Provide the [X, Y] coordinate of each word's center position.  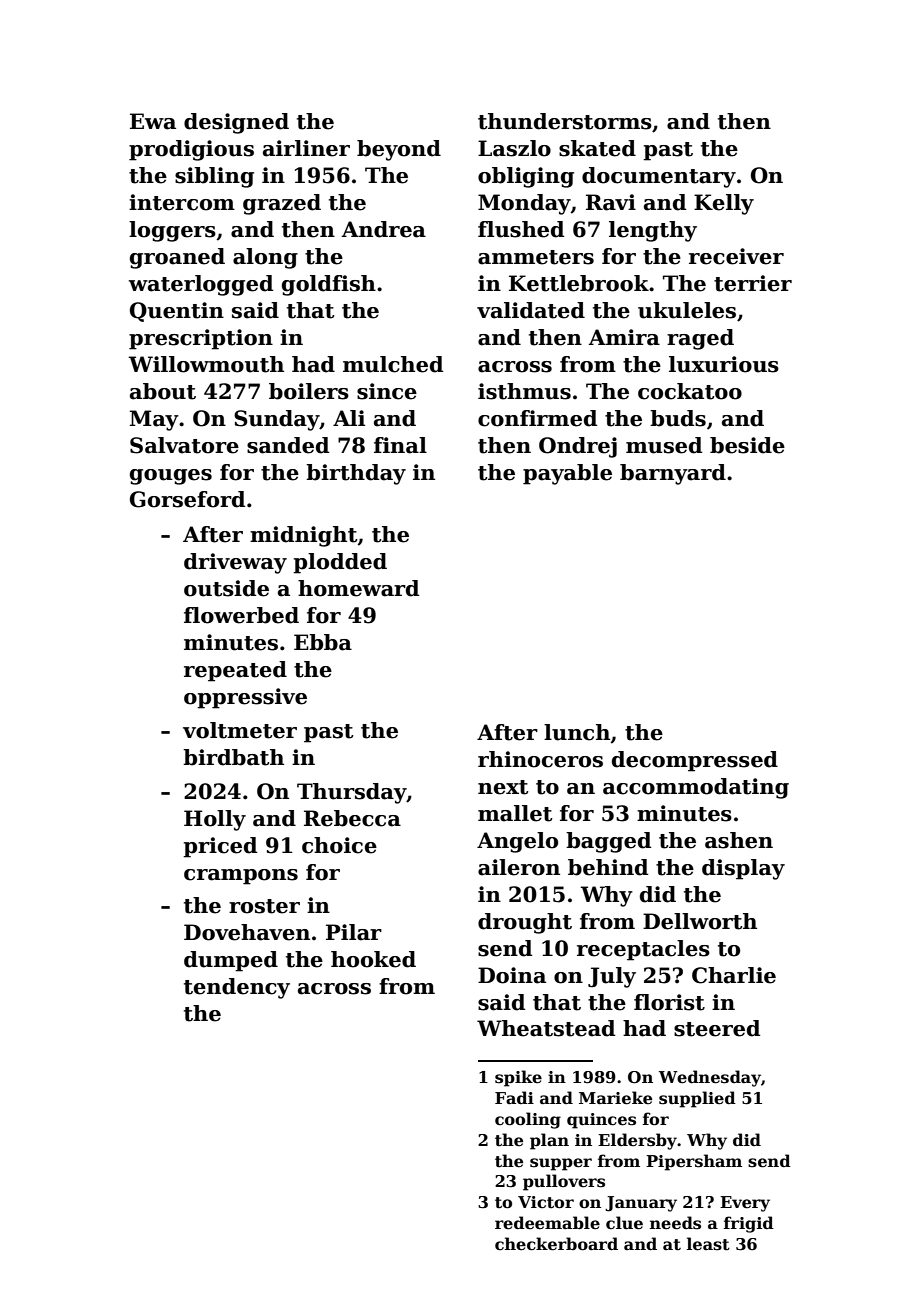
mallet [515, 813]
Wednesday [710, 1078]
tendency [237, 988]
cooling [528, 1120]
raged [700, 339]
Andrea [383, 229]
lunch [577, 732]
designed [236, 123]
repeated [235, 671]
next [503, 787]
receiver [736, 256]
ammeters [536, 257]
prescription [201, 339]
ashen [739, 840]
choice [339, 845]
